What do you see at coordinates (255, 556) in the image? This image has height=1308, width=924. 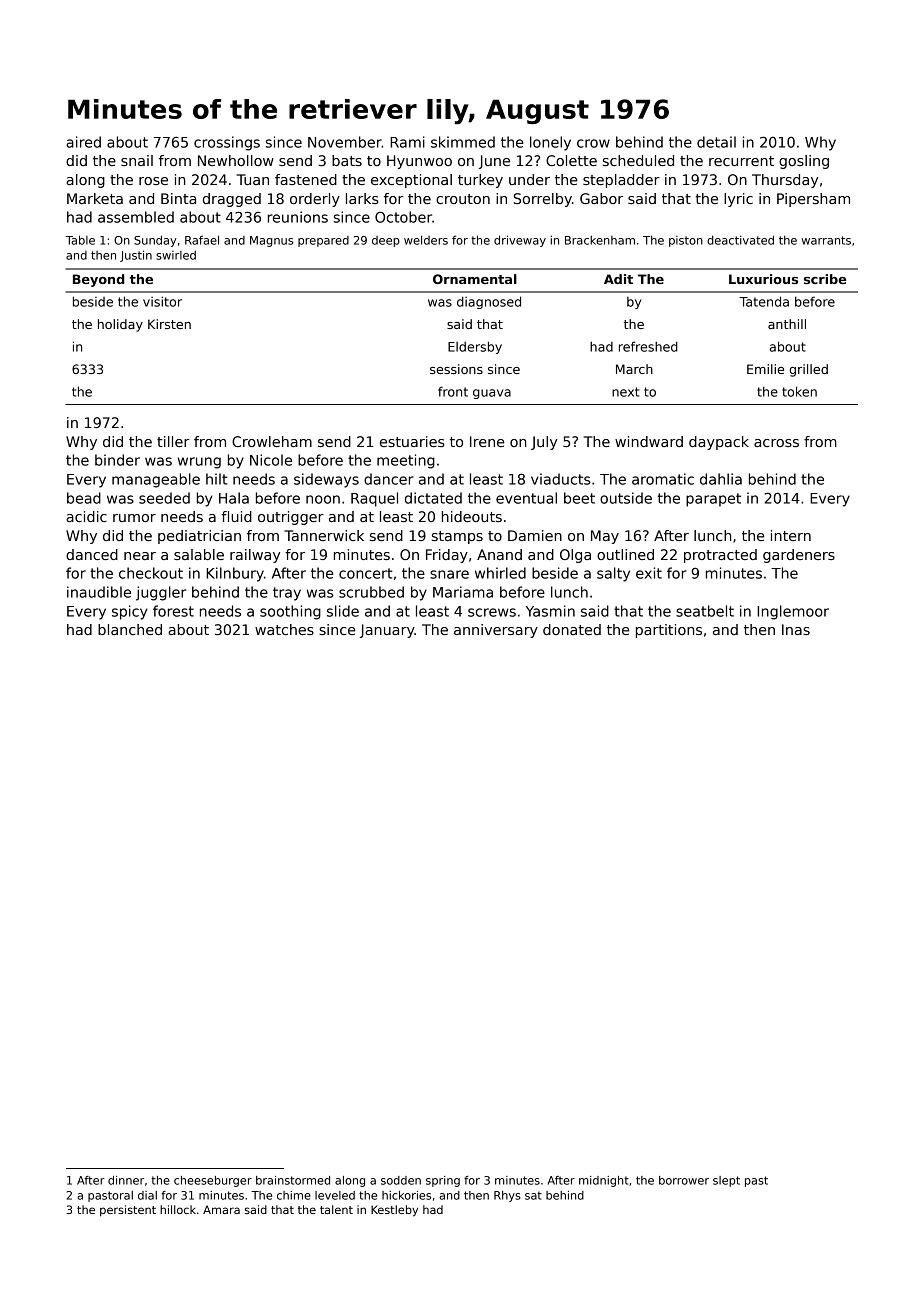 I see `railway` at bounding box center [255, 556].
